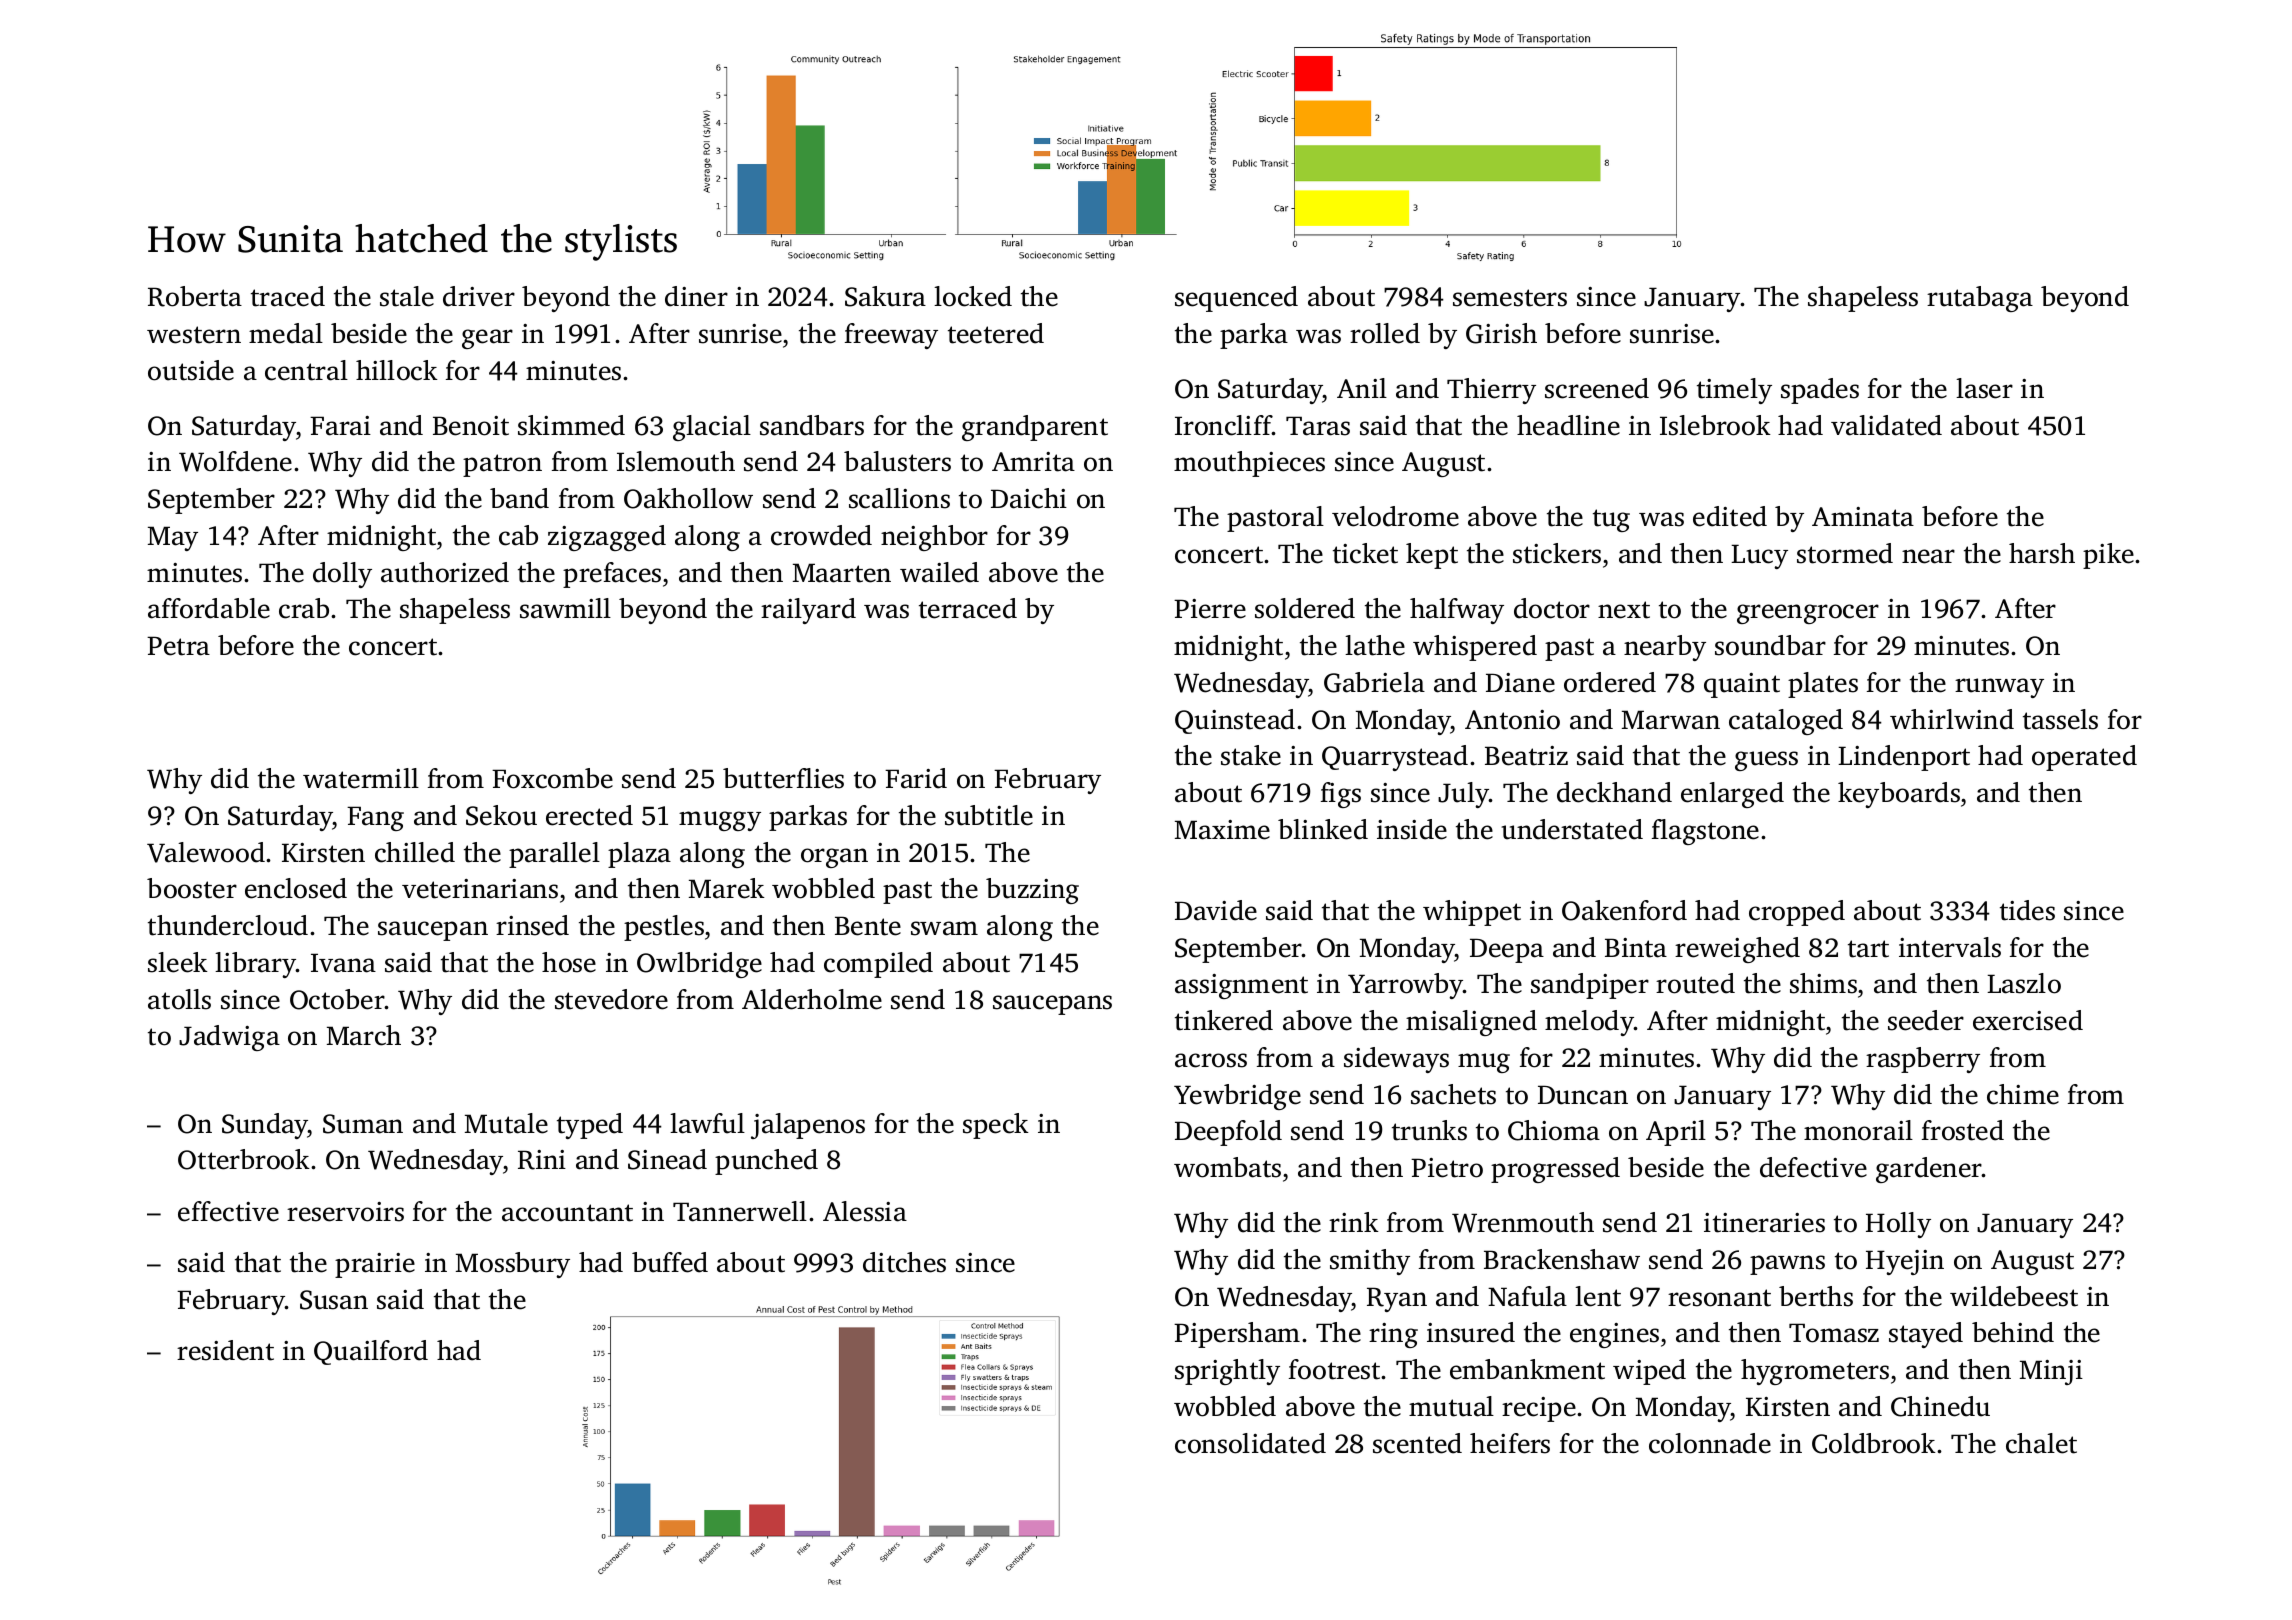  What do you see at coordinates (1510, 298) in the screenshot?
I see `semesters` at bounding box center [1510, 298].
